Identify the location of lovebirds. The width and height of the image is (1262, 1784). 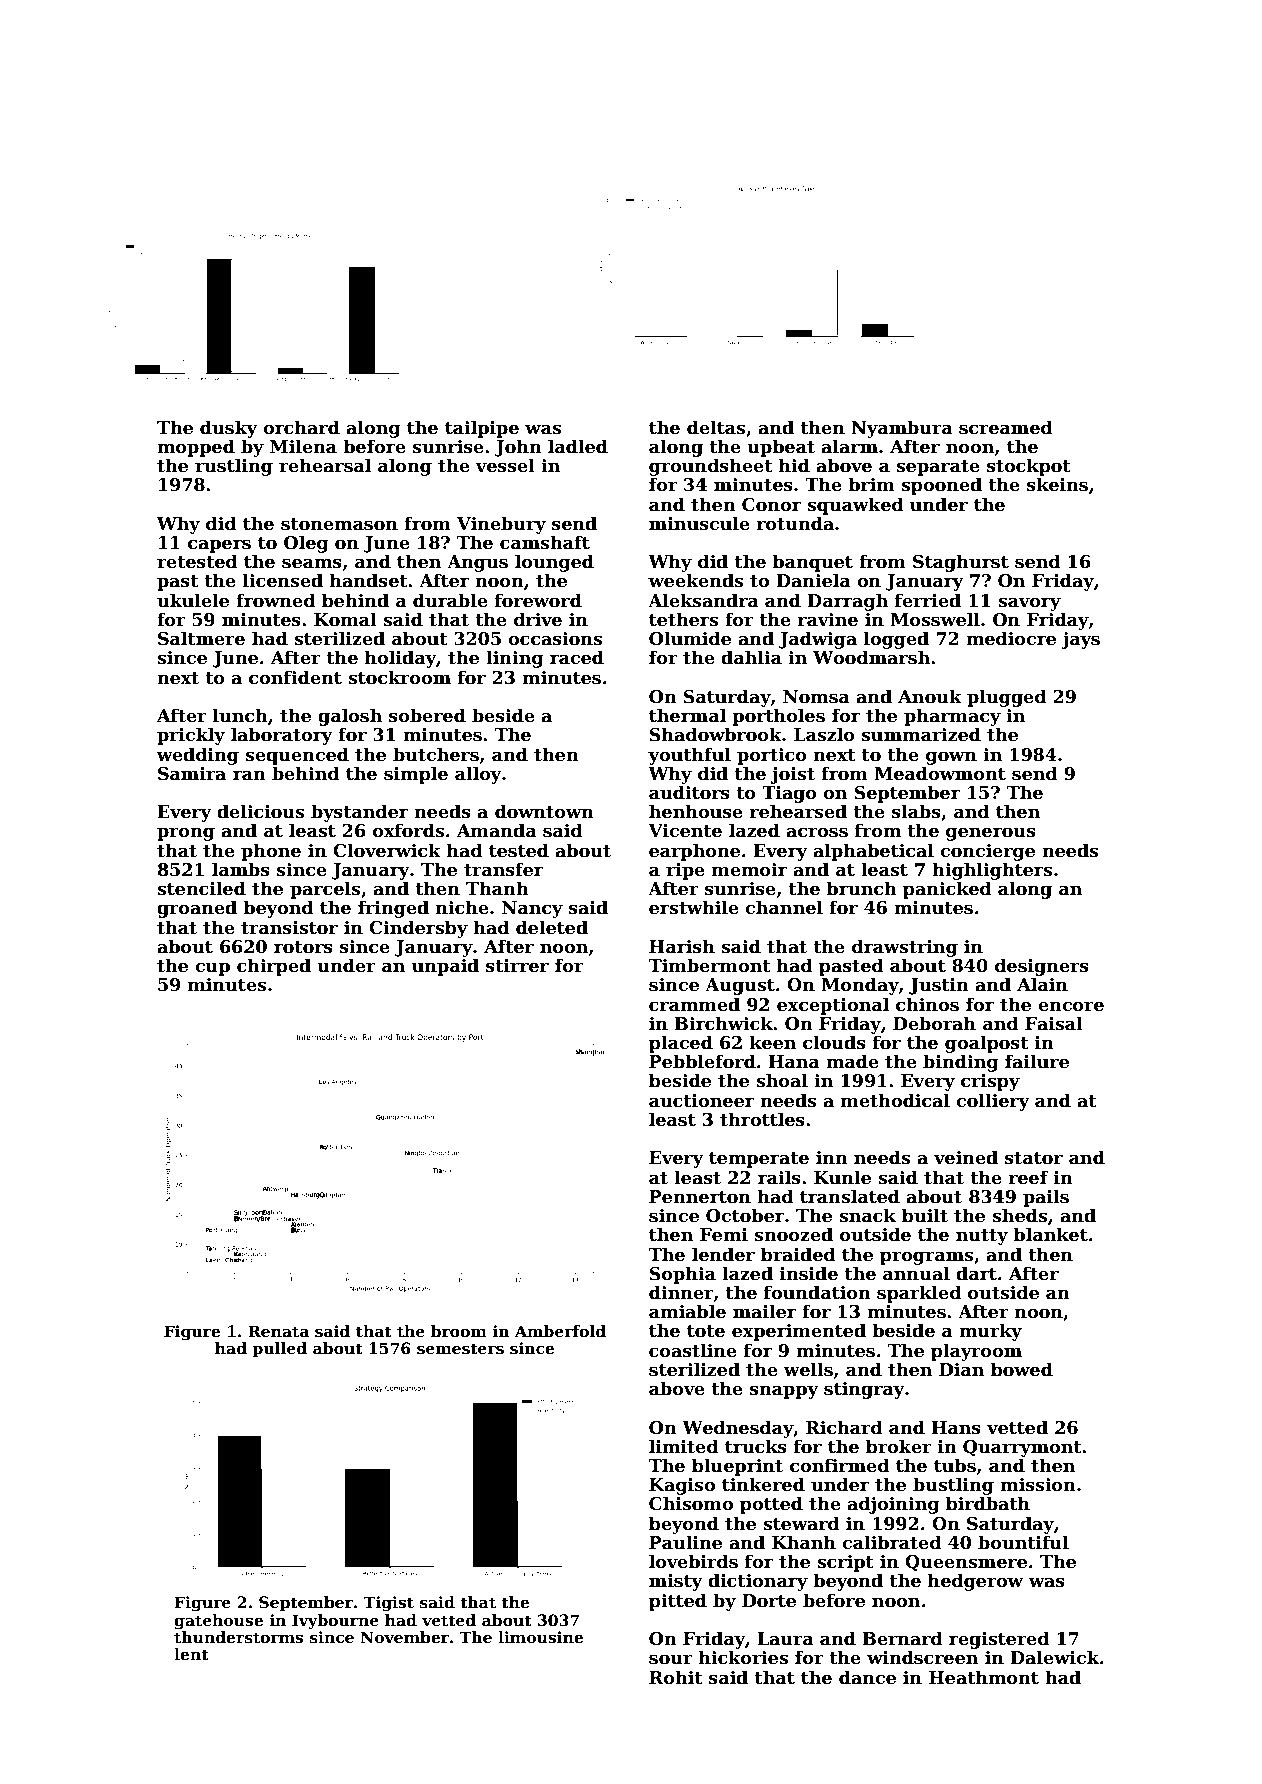
(693, 1561).
